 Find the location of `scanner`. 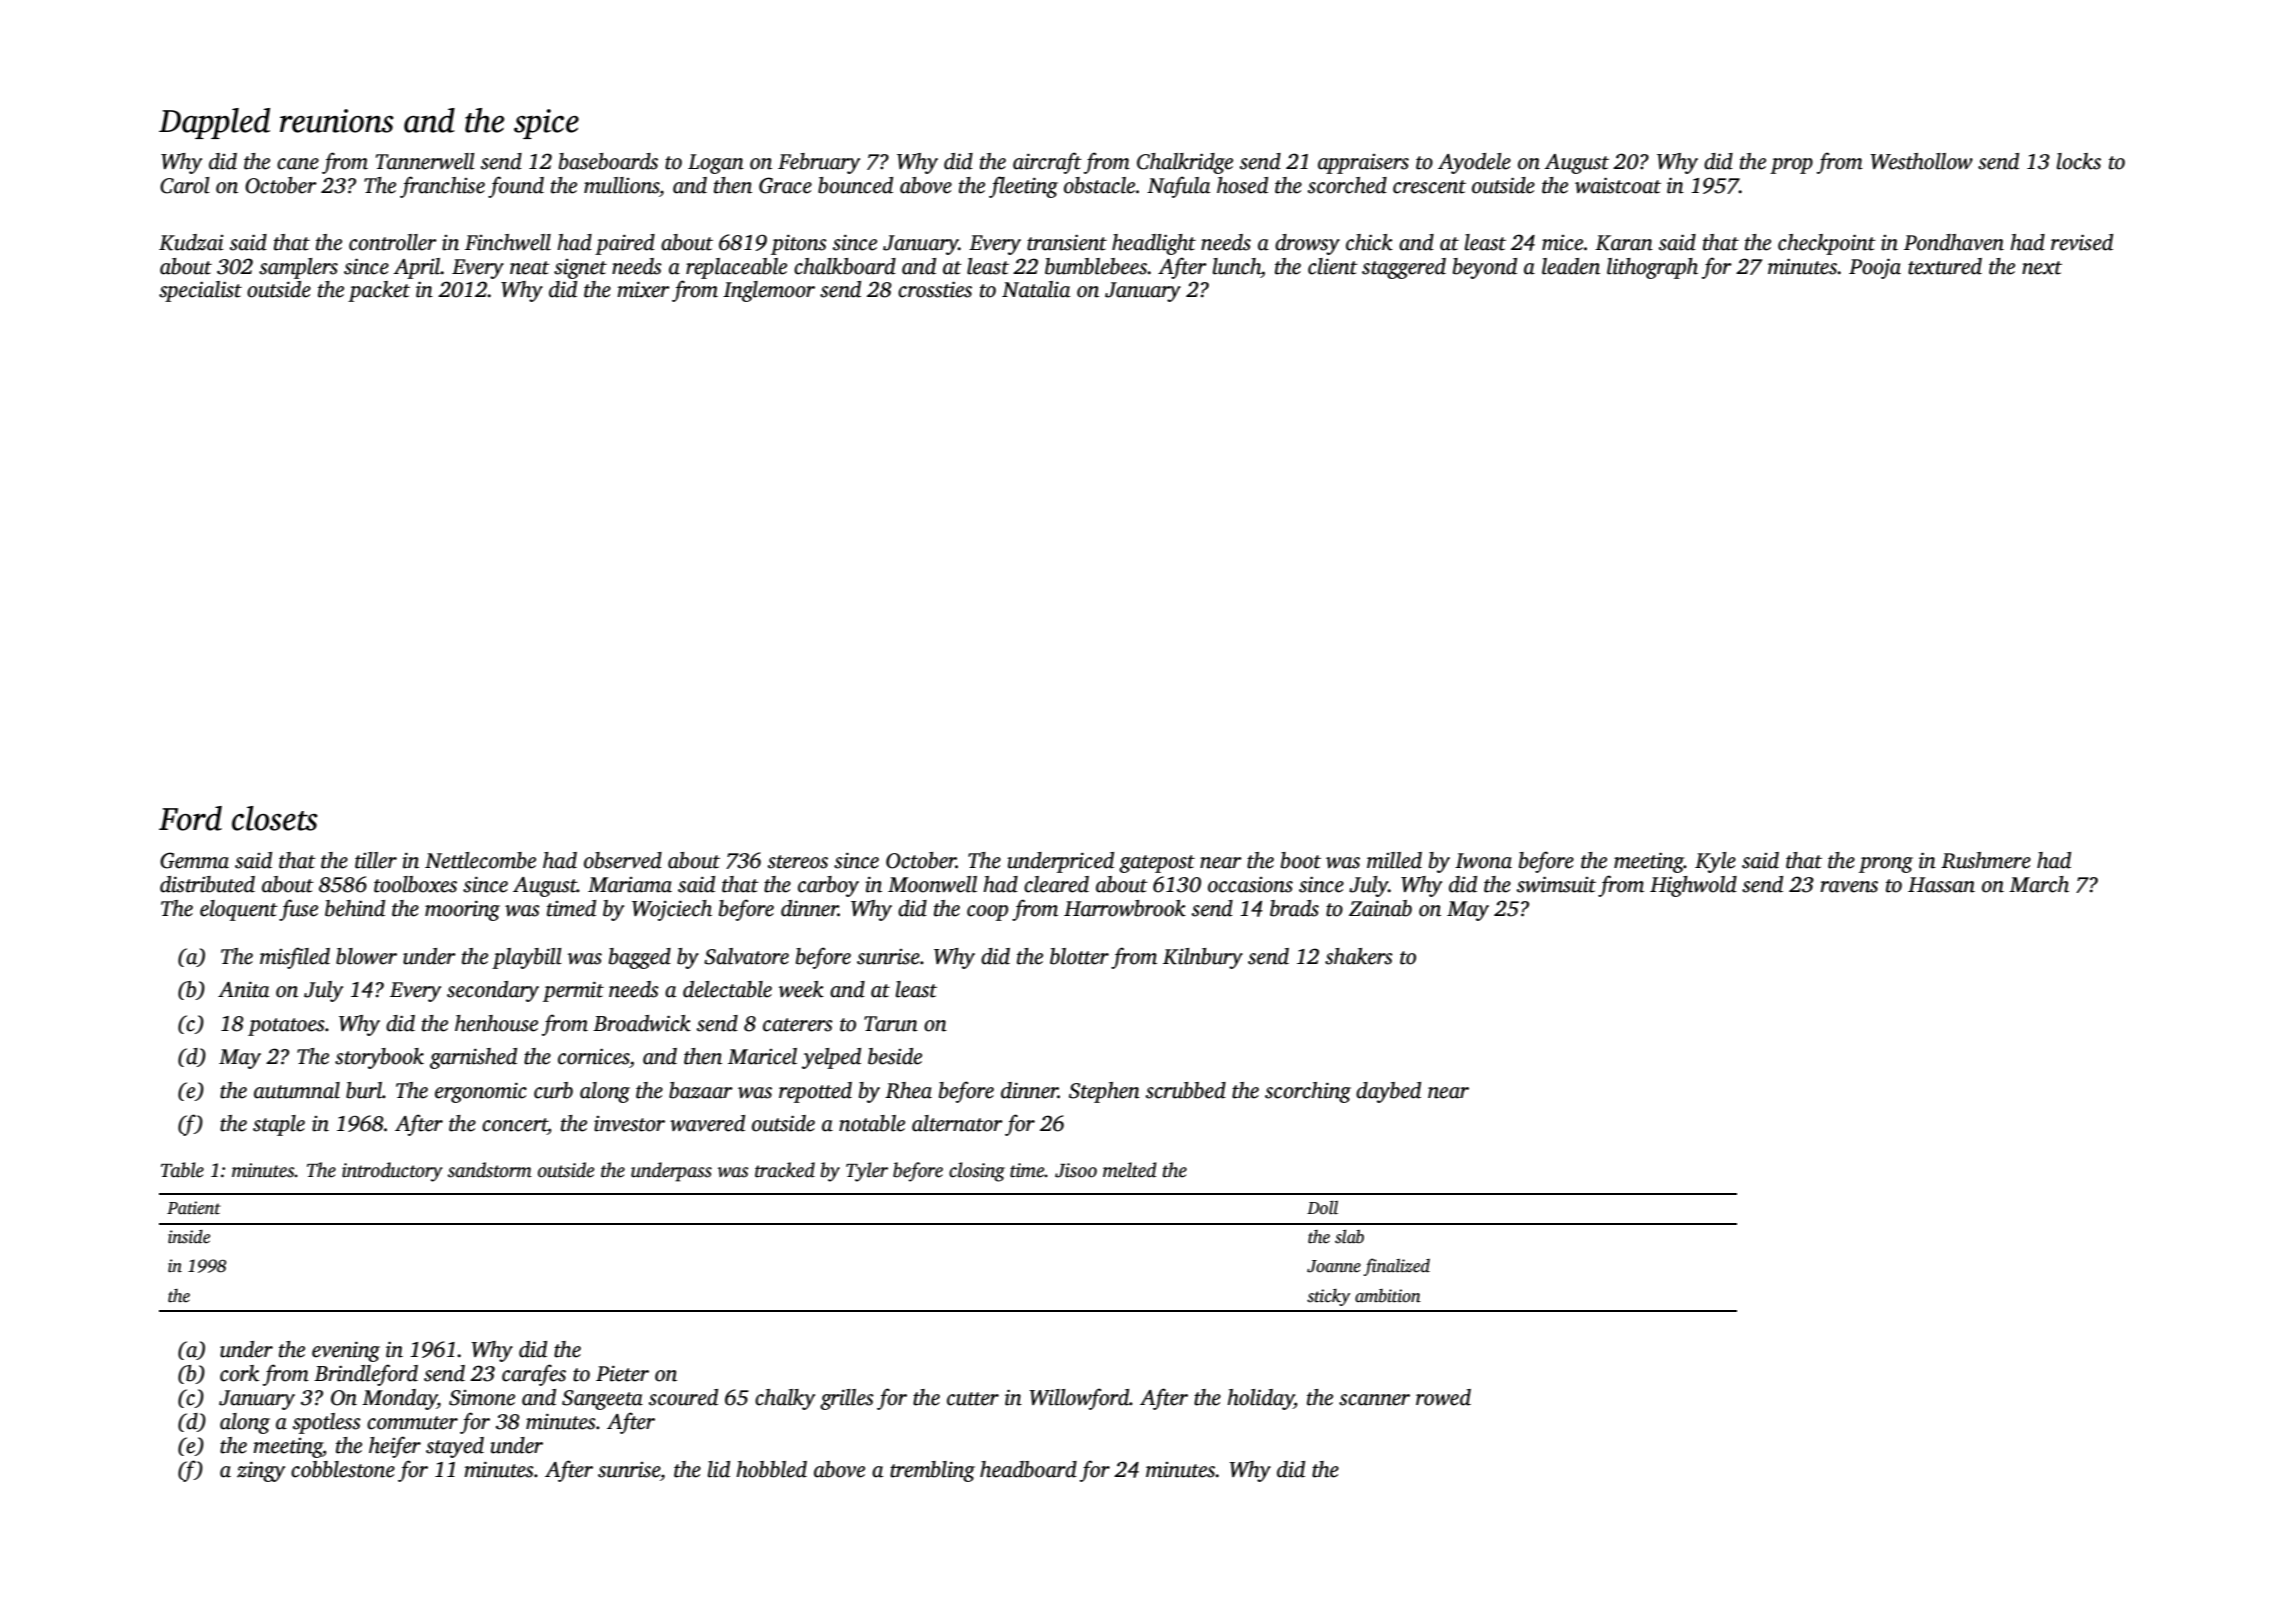

scanner is located at coordinates (1374, 1400).
